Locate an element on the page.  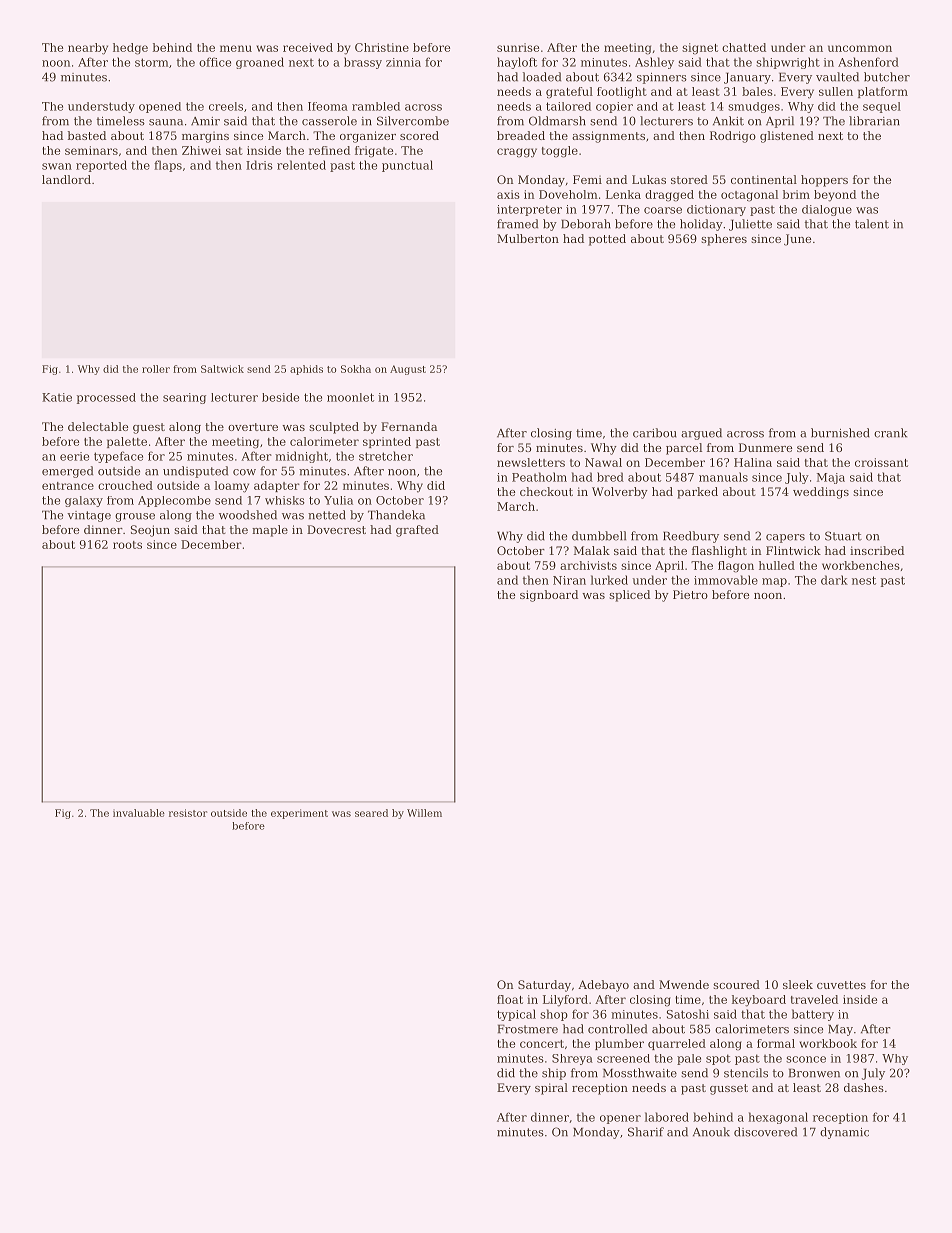
spliced is located at coordinates (629, 596).
